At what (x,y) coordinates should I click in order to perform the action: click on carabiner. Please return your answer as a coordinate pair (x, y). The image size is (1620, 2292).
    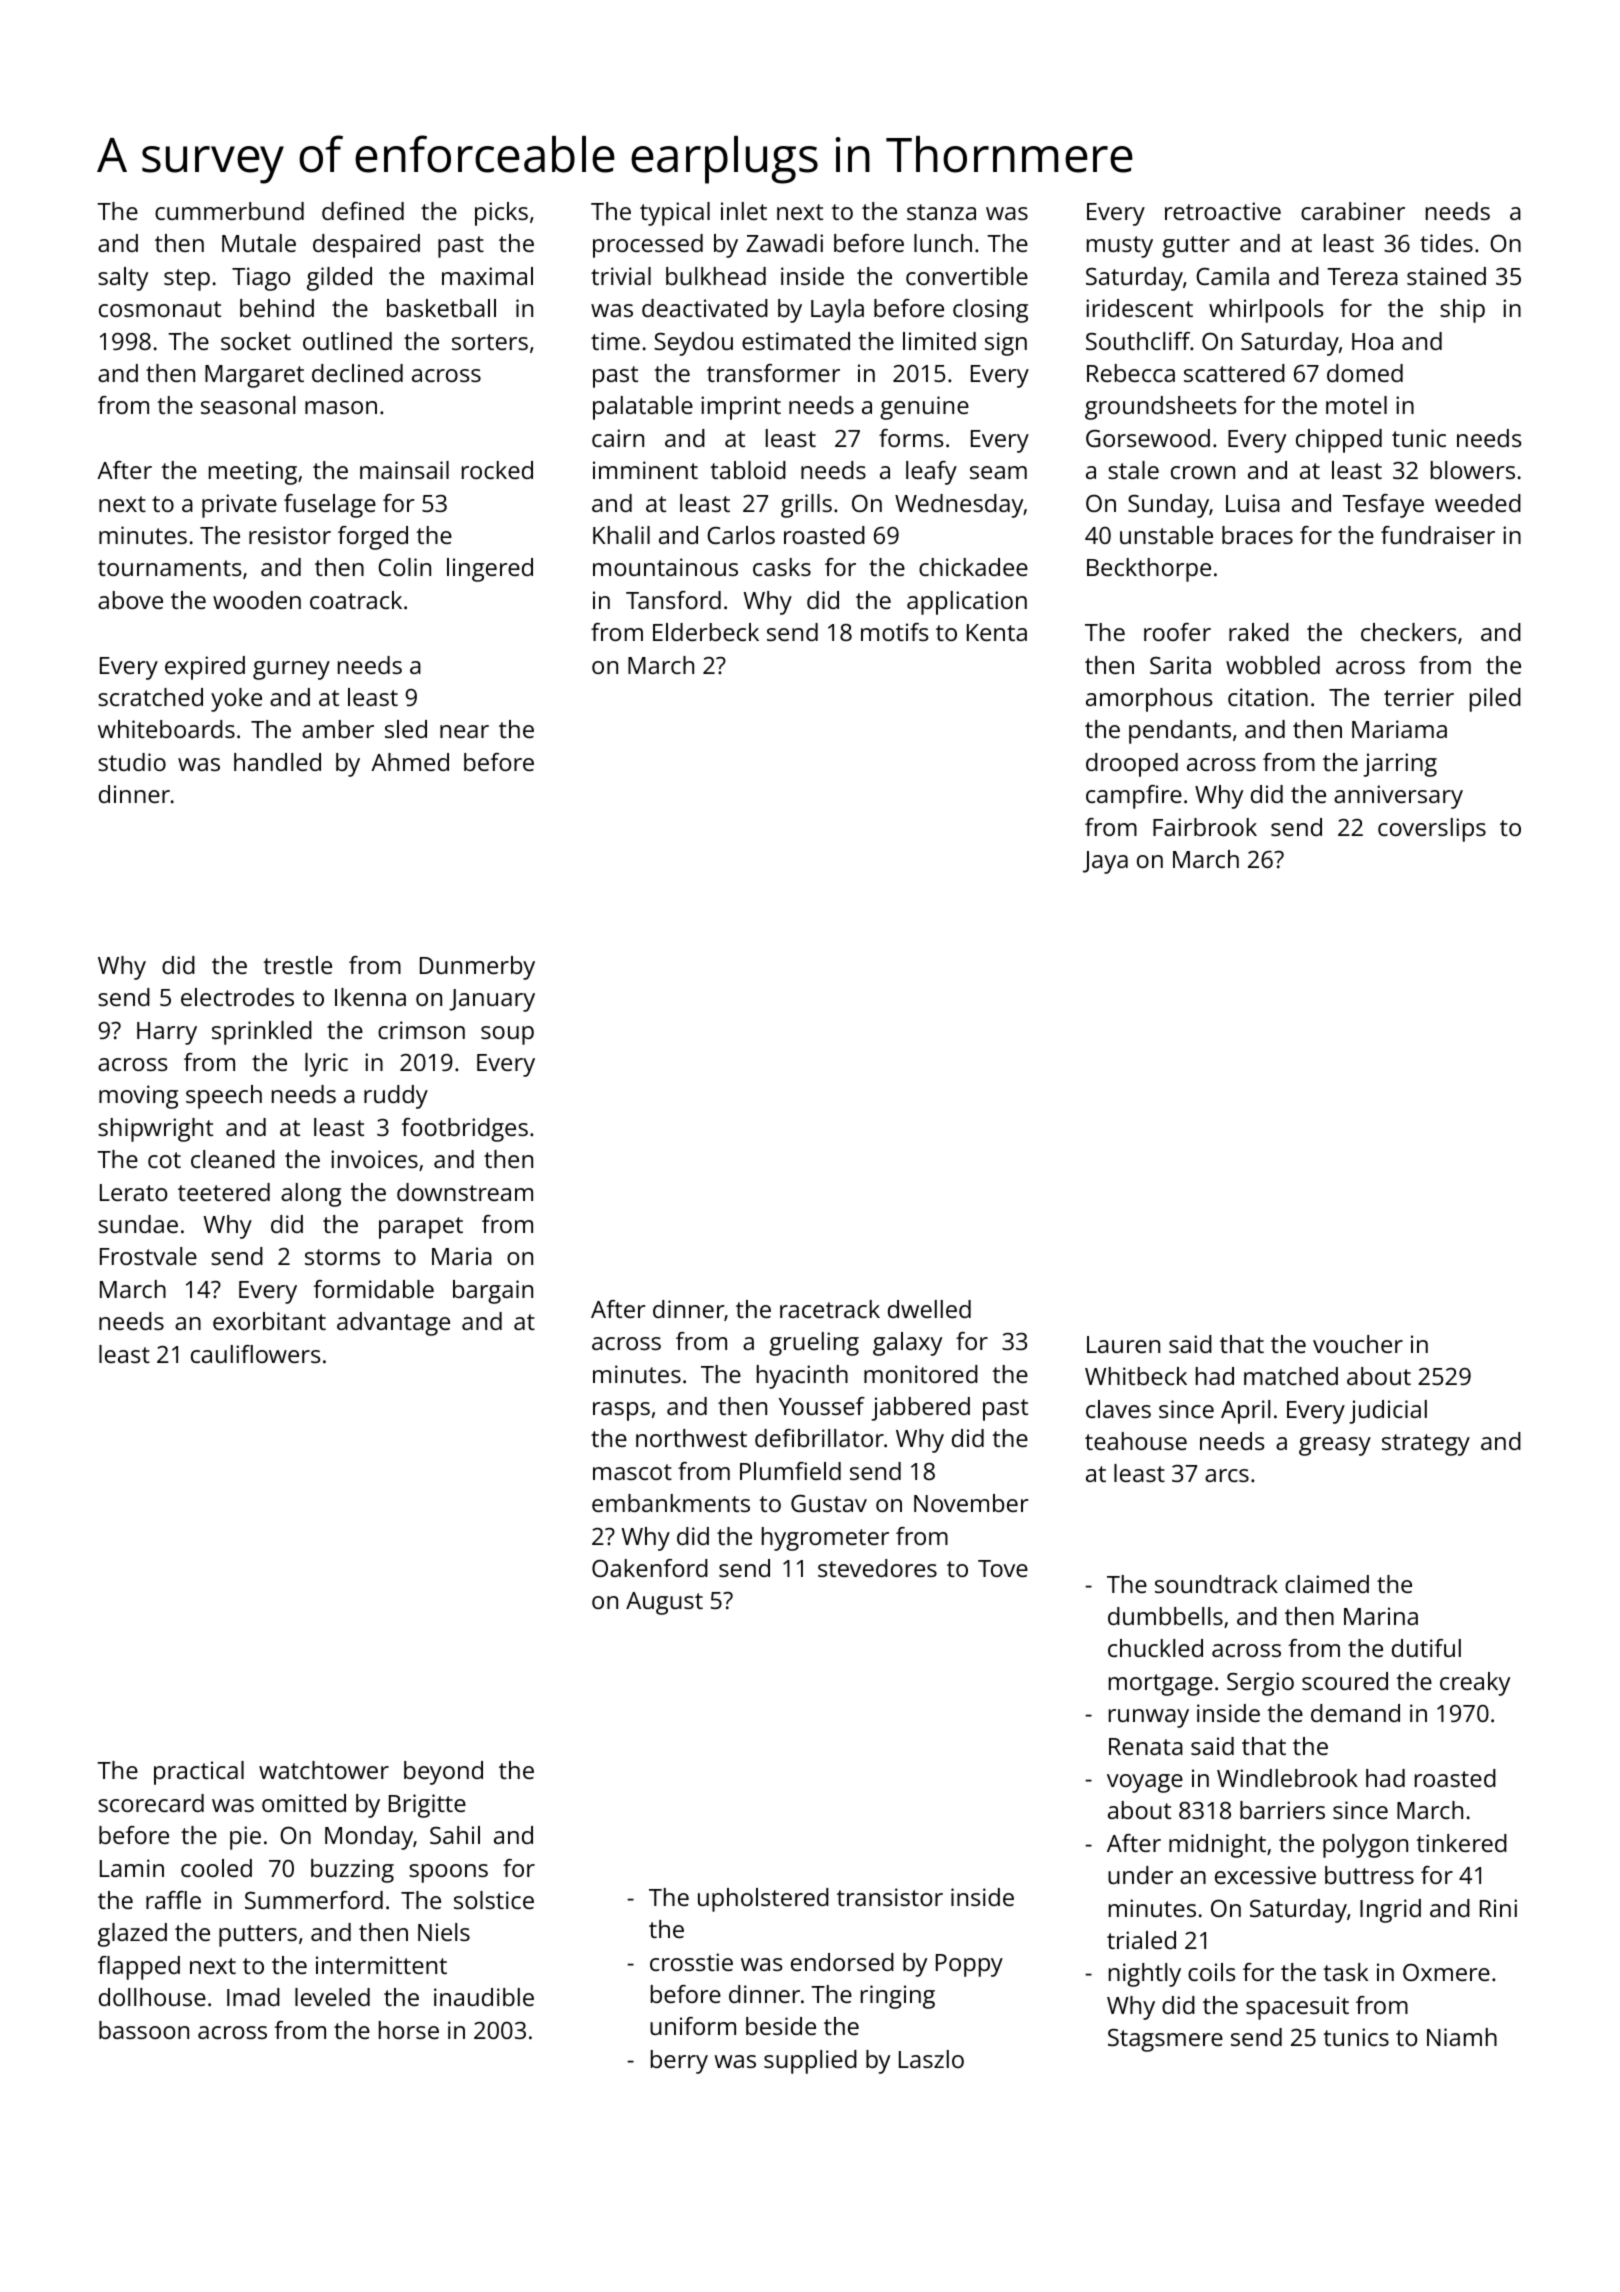
    Looking at the image, I should click on (1353, 211).
